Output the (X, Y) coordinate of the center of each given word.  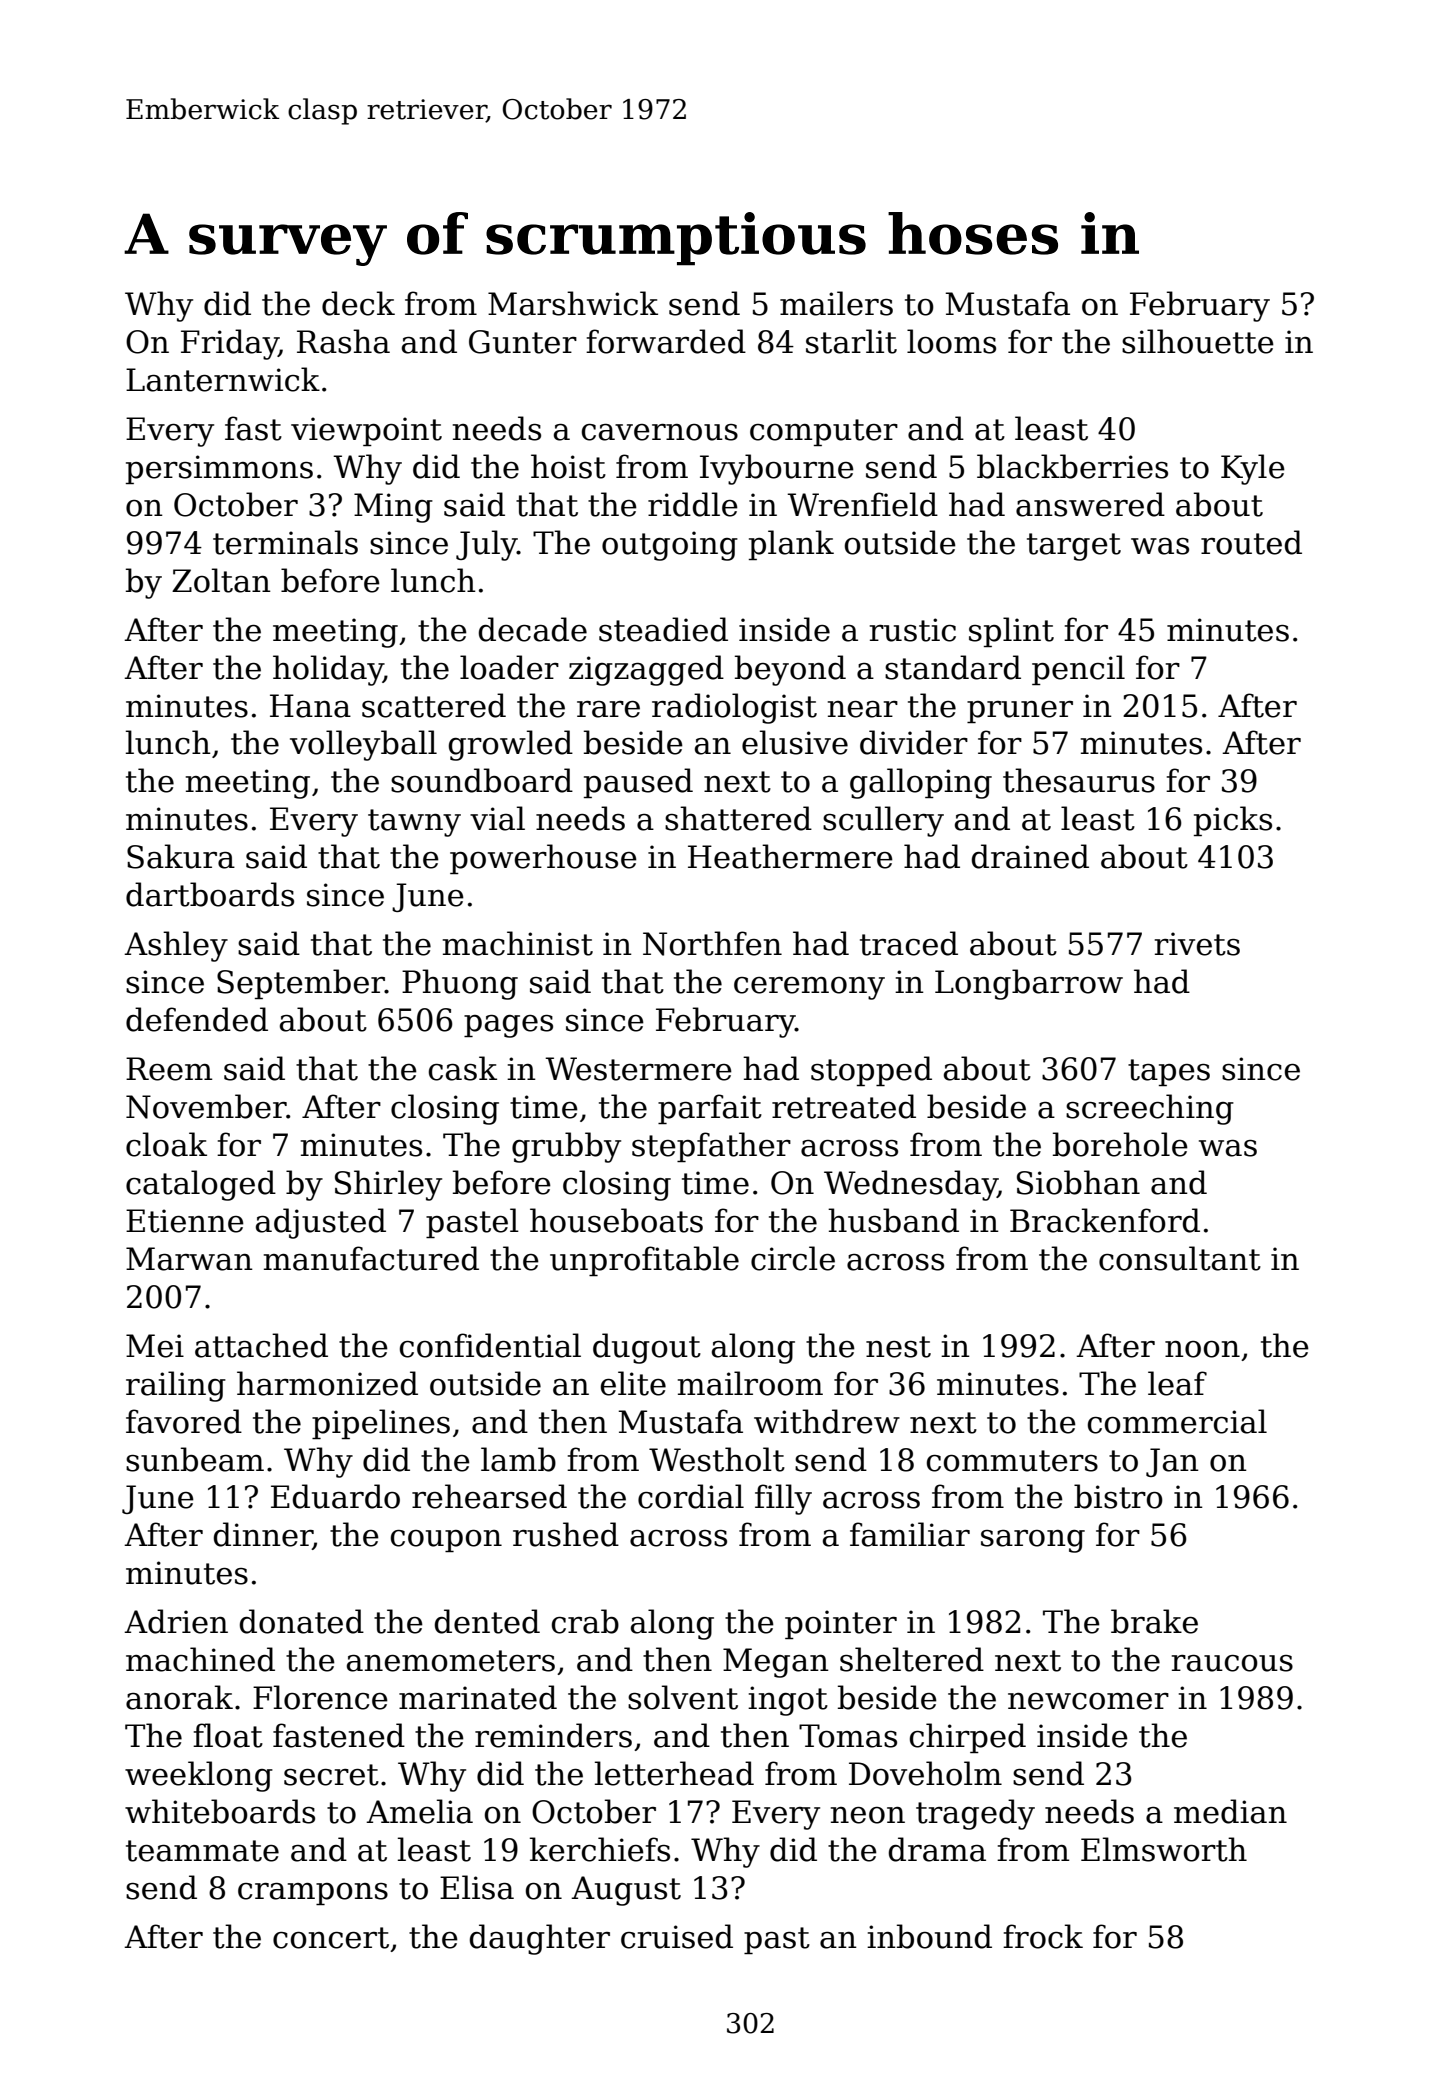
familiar (910, 1534)
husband (893, 1220)
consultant (1180, 1258)
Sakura (181, 856)
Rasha (343, 341)
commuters (1012, 1461)
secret (331, 1775)
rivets (1197, 944)
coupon (446, 1541)
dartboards (210, 894)
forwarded (666, 341)
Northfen (712, 943)
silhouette (1198, 341)
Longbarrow (1029, 984)
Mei (155, 1346)
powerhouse (543, 859)
